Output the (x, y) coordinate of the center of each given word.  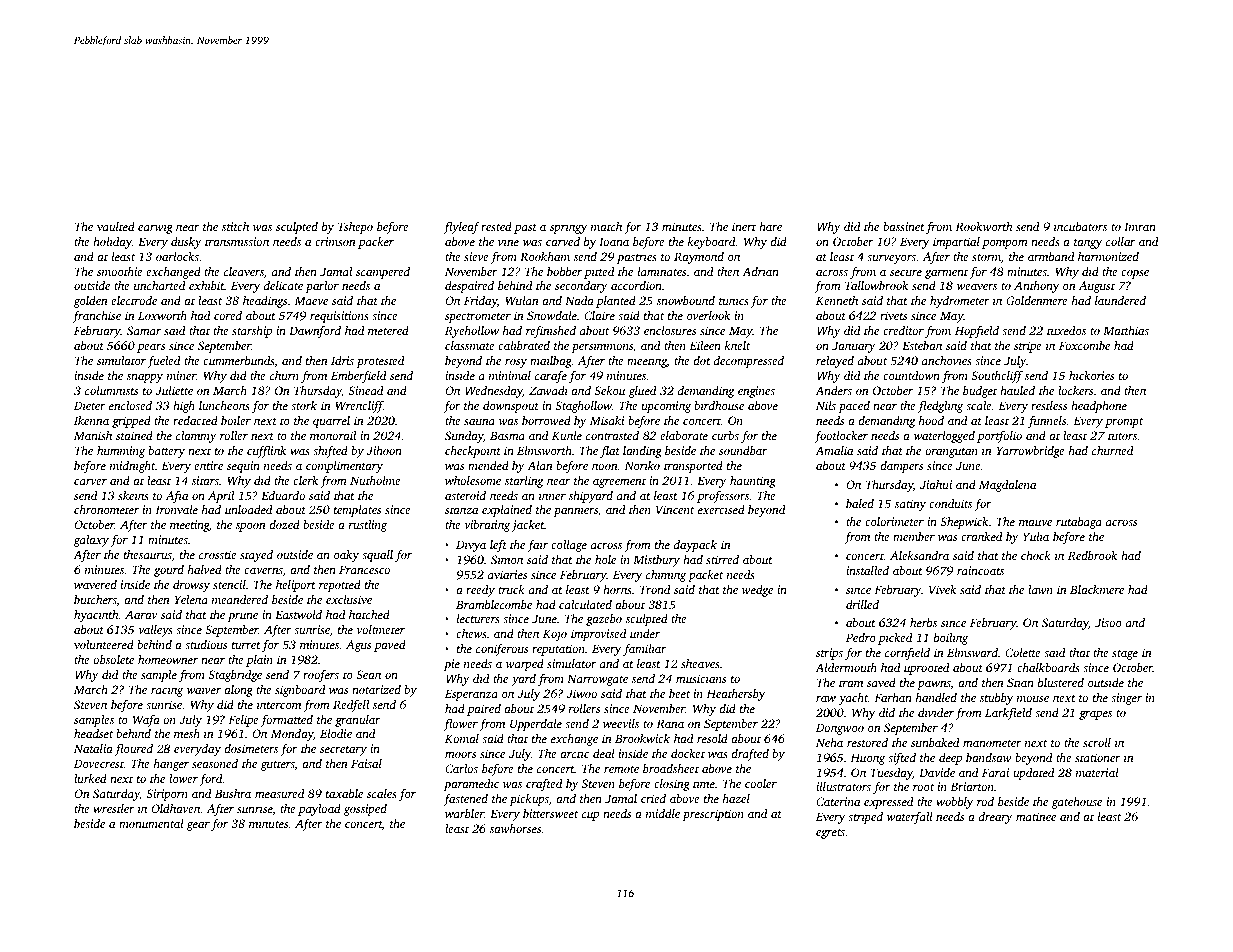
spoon (251, 527)
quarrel (331, 422)
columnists (111, 390)
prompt (1124, 423)
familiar (645, 650)
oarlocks (177, 256)
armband (1051, 256)
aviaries (507, 574)
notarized (376, 689)
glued (642, 392)
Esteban (922, 345)
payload (319, 810)
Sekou (609, 390)
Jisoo (1108, 622)
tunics (734, 300)
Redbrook (1092, 555)
